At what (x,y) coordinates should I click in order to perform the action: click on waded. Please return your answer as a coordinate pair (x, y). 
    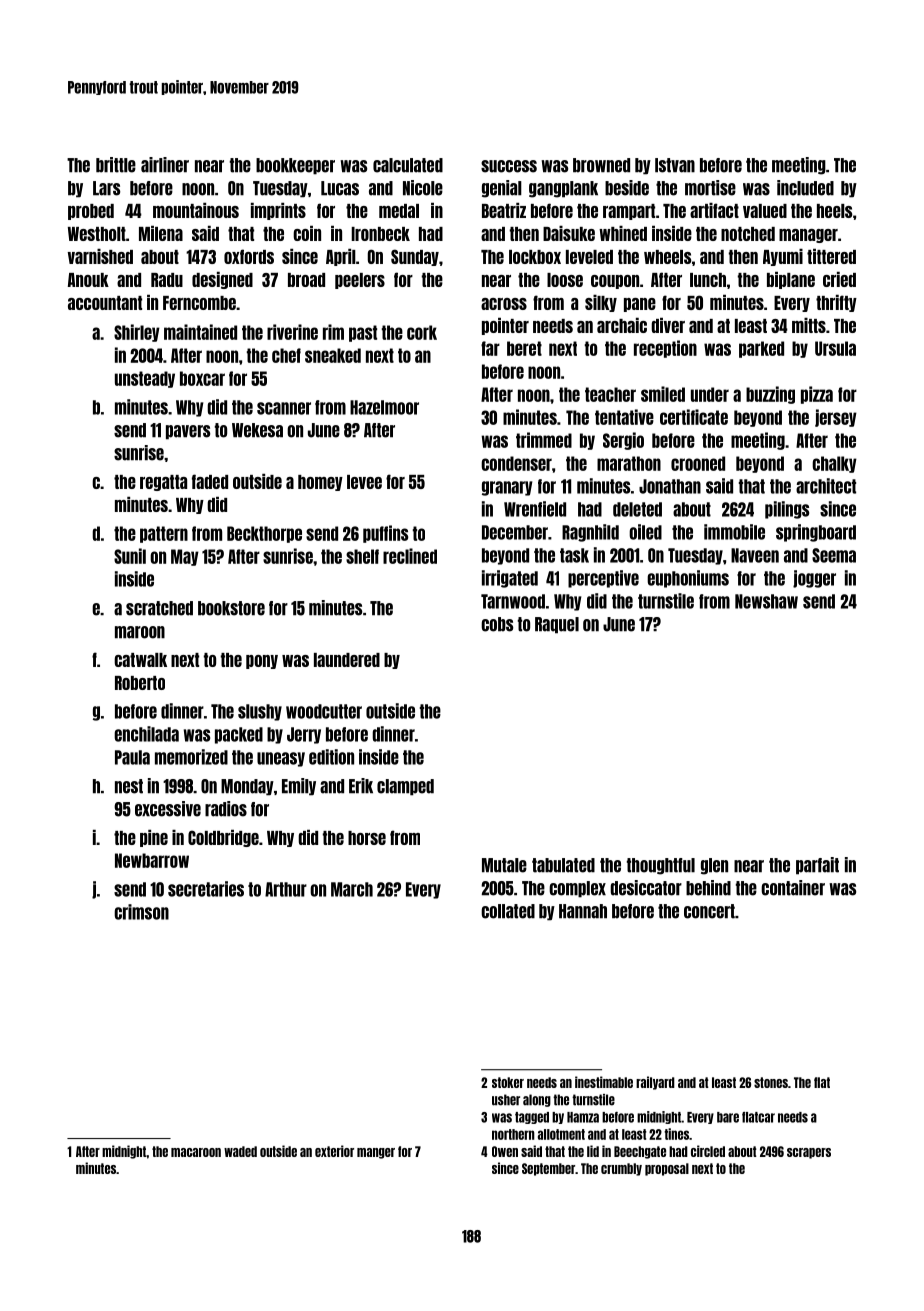
    Looking at the image, I should click on (240, 1151).
